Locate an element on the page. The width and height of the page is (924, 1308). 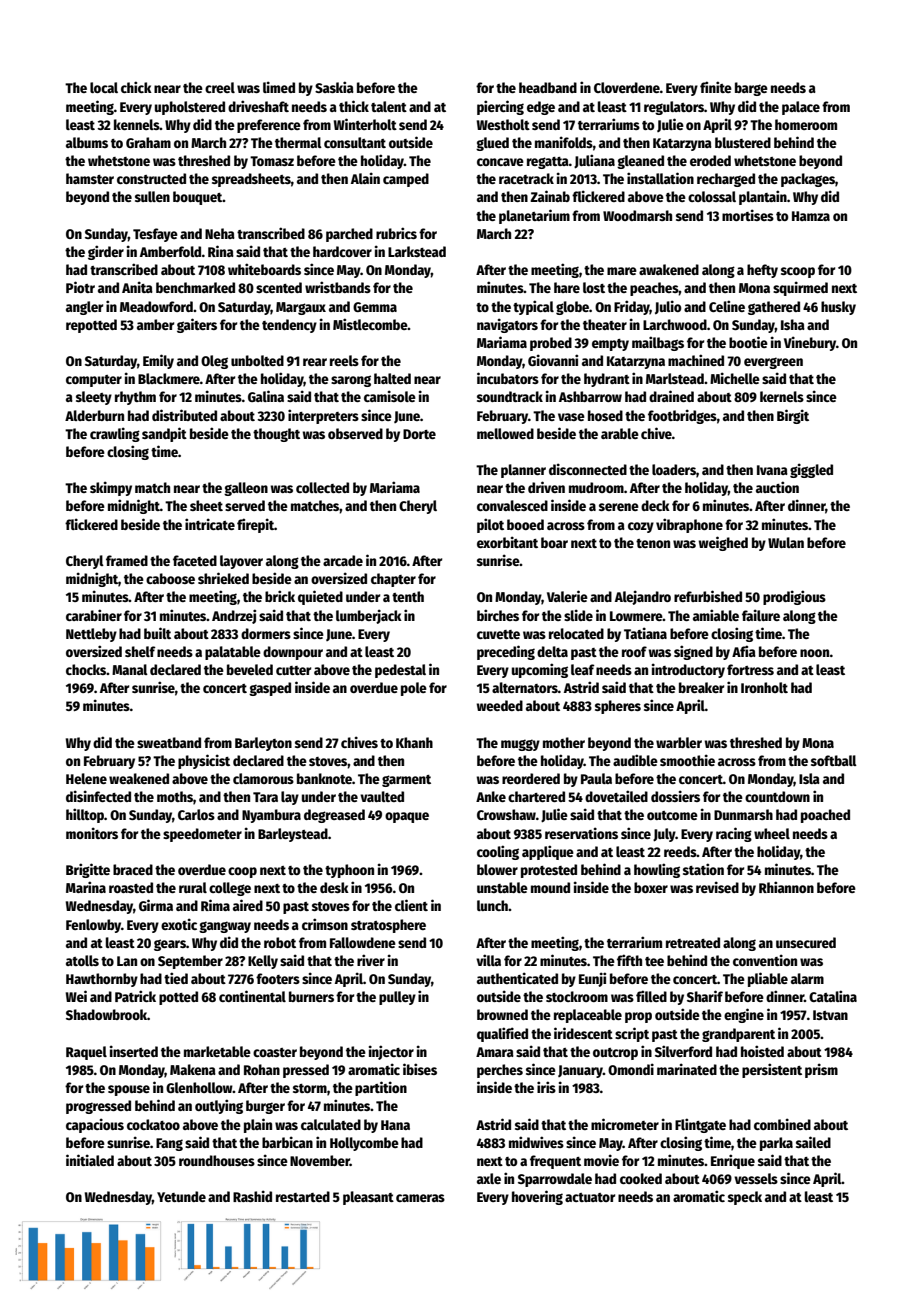
headband is located at coordinates (548, 87).
